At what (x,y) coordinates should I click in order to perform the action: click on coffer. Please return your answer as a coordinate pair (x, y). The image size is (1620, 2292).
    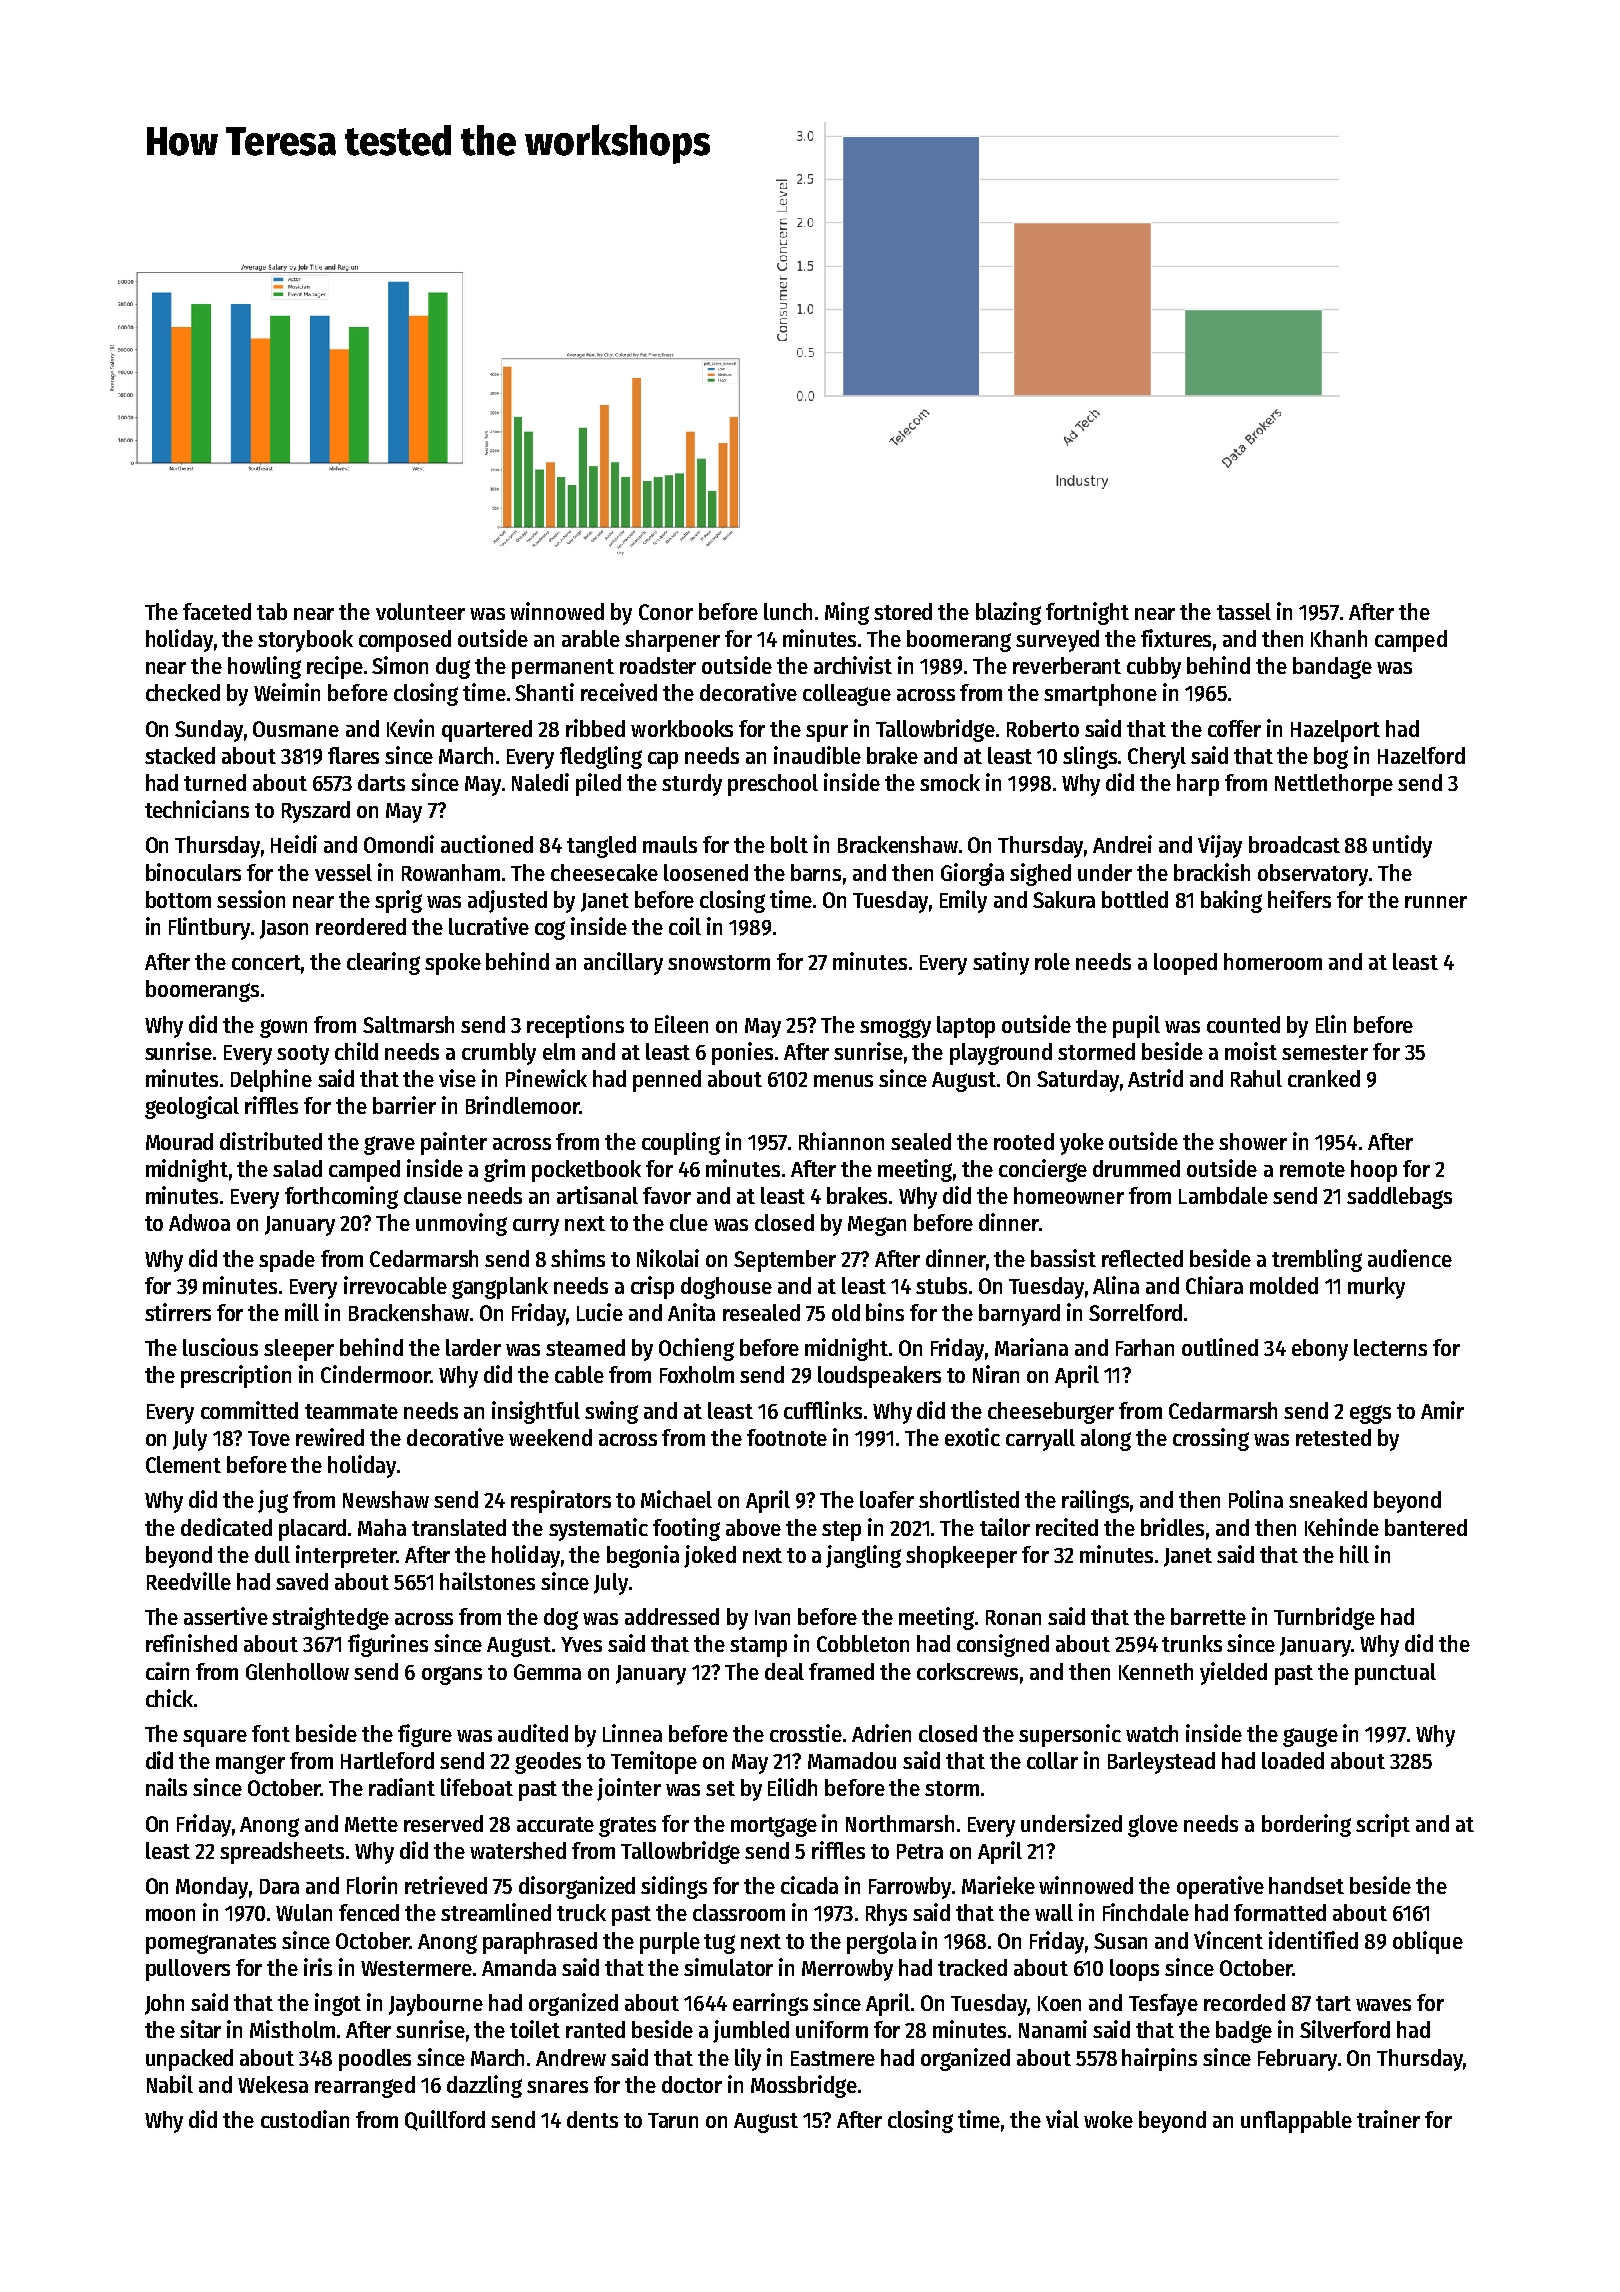
    Looking at the image, I should click on (1234, 728).
